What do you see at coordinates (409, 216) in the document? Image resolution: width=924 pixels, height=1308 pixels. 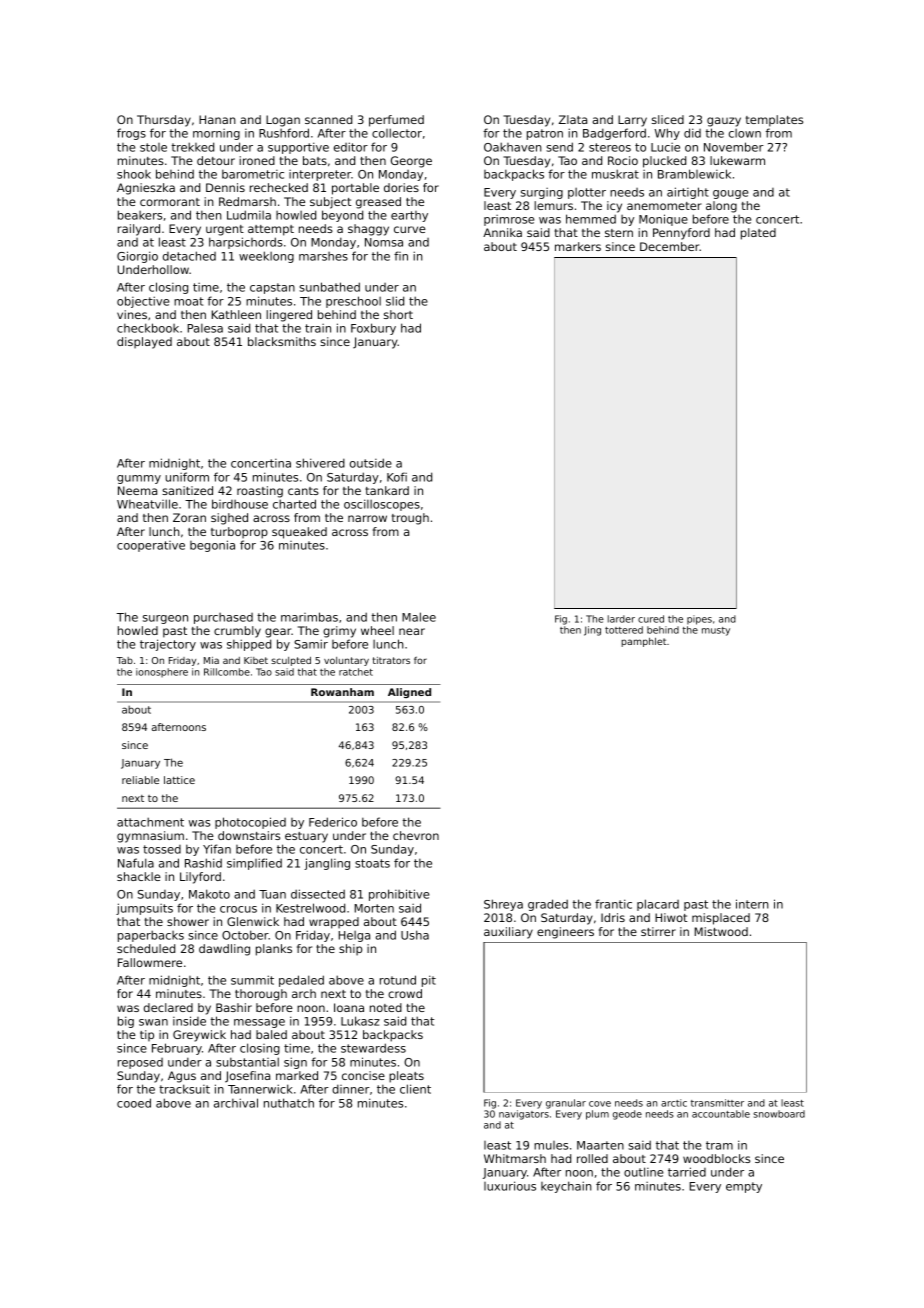 I see `earthy` at bounding box center [409, 216].
